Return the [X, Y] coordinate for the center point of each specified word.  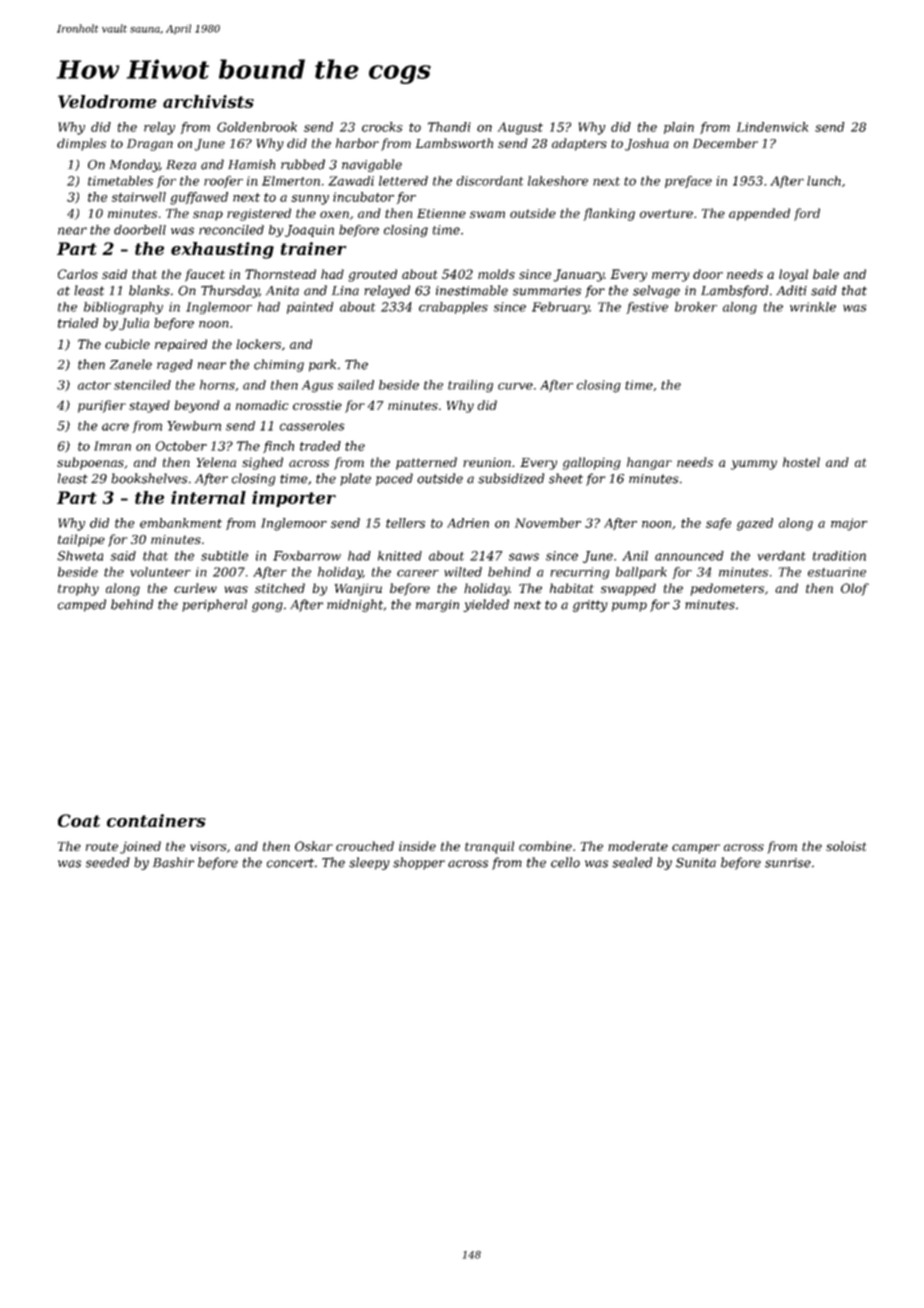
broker [696, 307]
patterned [426, 463]
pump [629, 607]
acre [115, 427]
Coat [79, 820]
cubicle [127, 344]
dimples [81, 144]
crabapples [453, 308]
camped [82, 605]
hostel [801, 462]
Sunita [696, 863]
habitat [572, 588]
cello [565, 862]
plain [679, 128]
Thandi [449, 127]
